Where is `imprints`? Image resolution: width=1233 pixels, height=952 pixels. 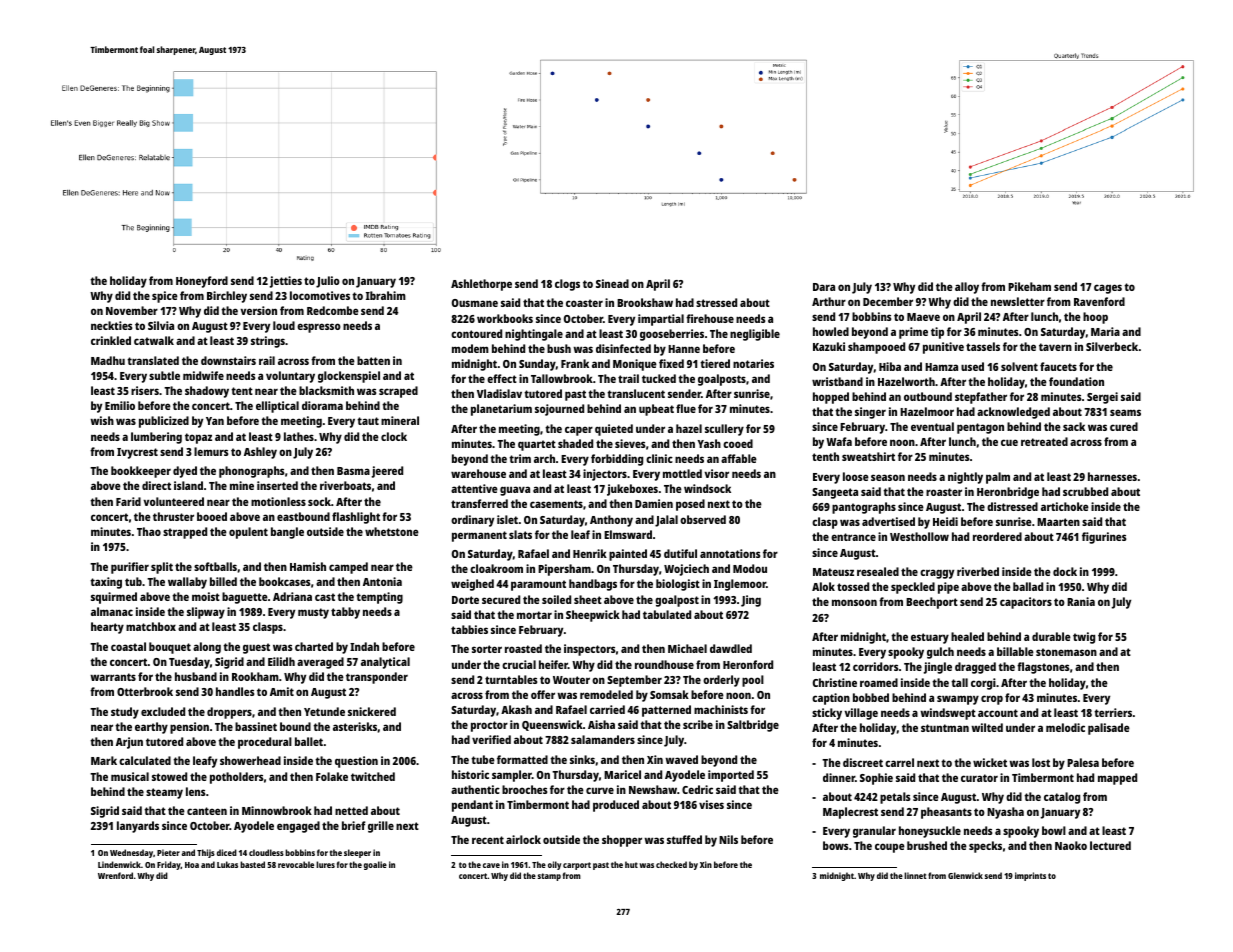 imprints is located at coordinates (1030, 876).
